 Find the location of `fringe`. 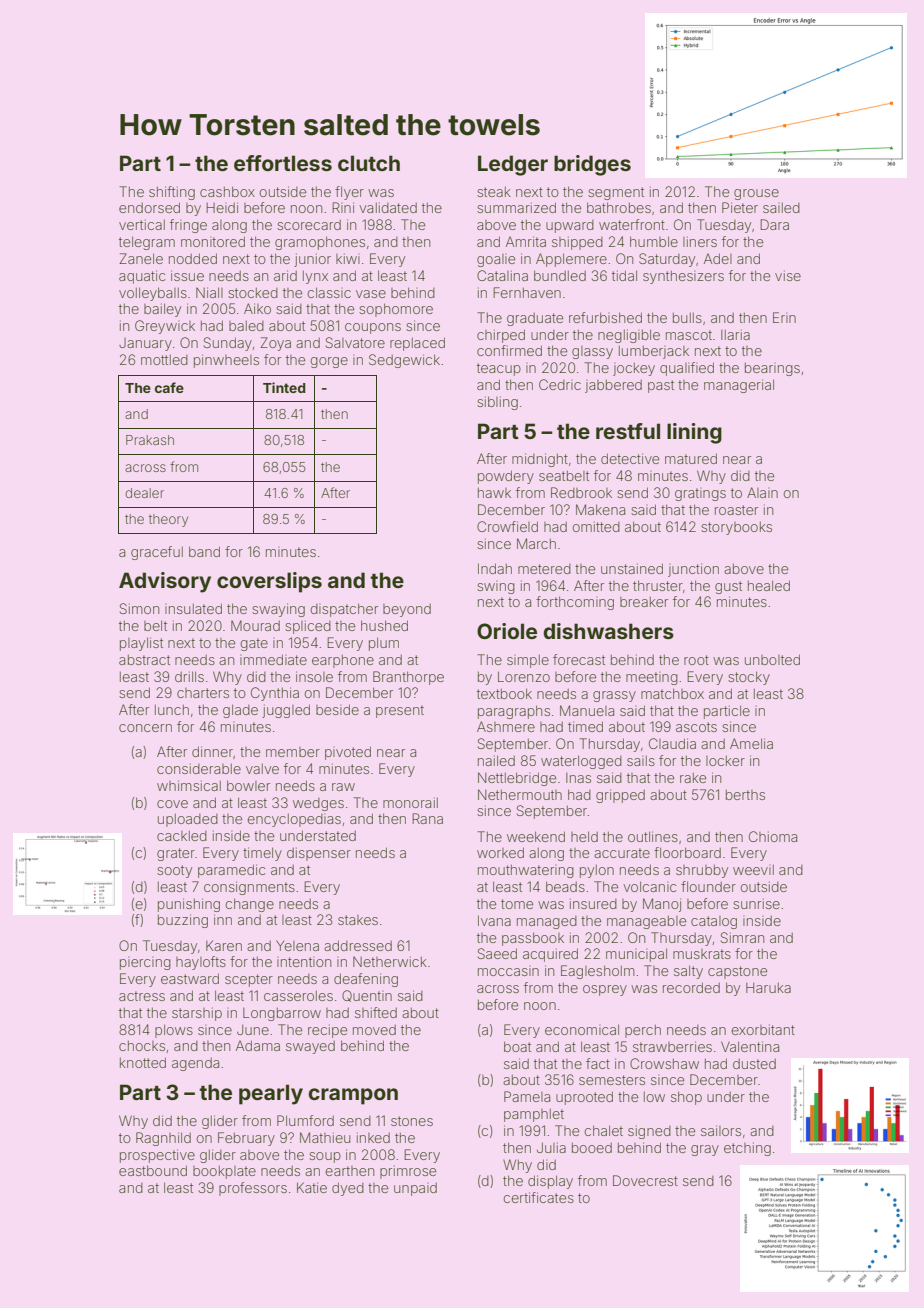

fringe is located at coordinates (188, 226).
